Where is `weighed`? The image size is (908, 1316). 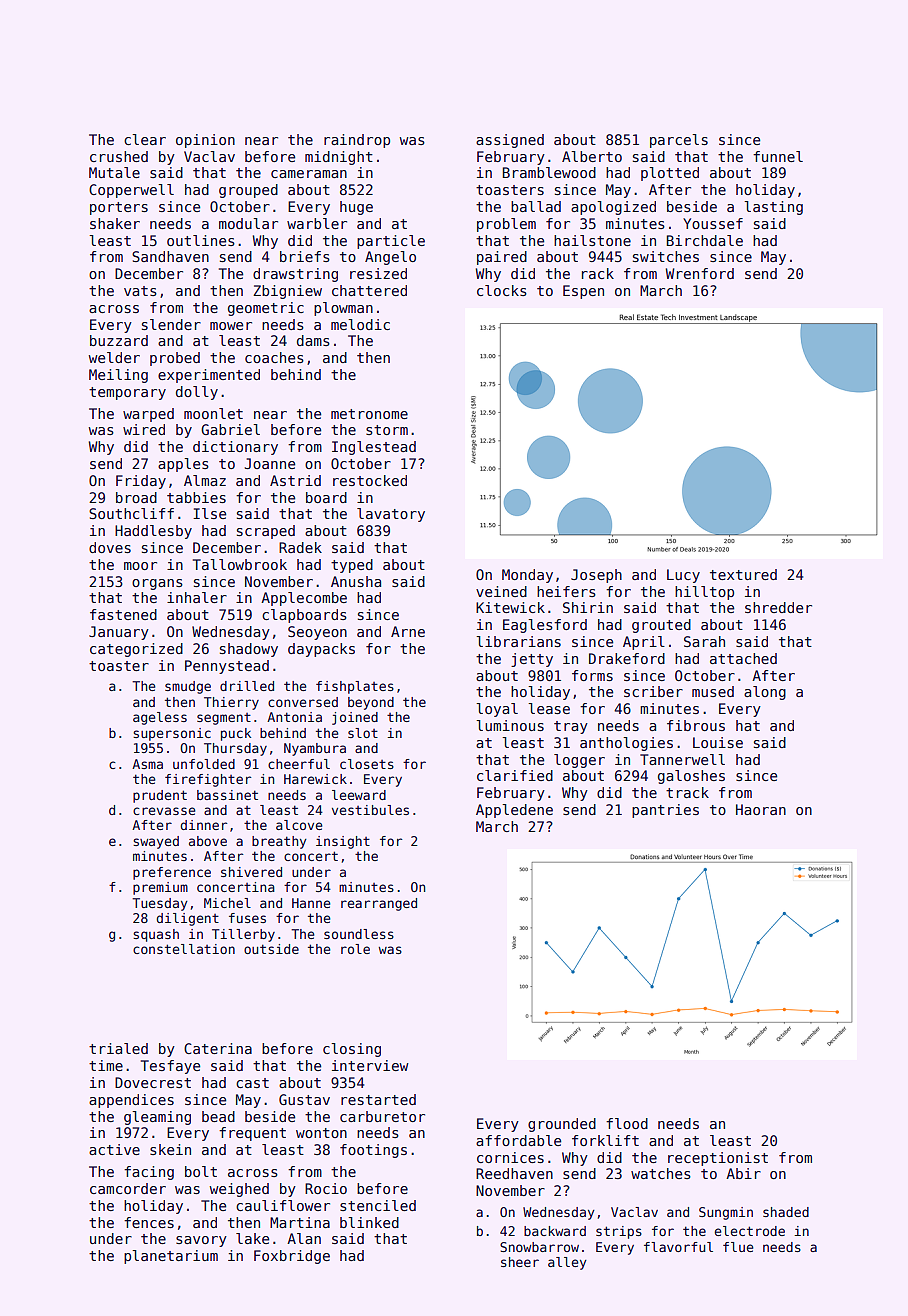 weighed is located at coordinates (239, 1190).
